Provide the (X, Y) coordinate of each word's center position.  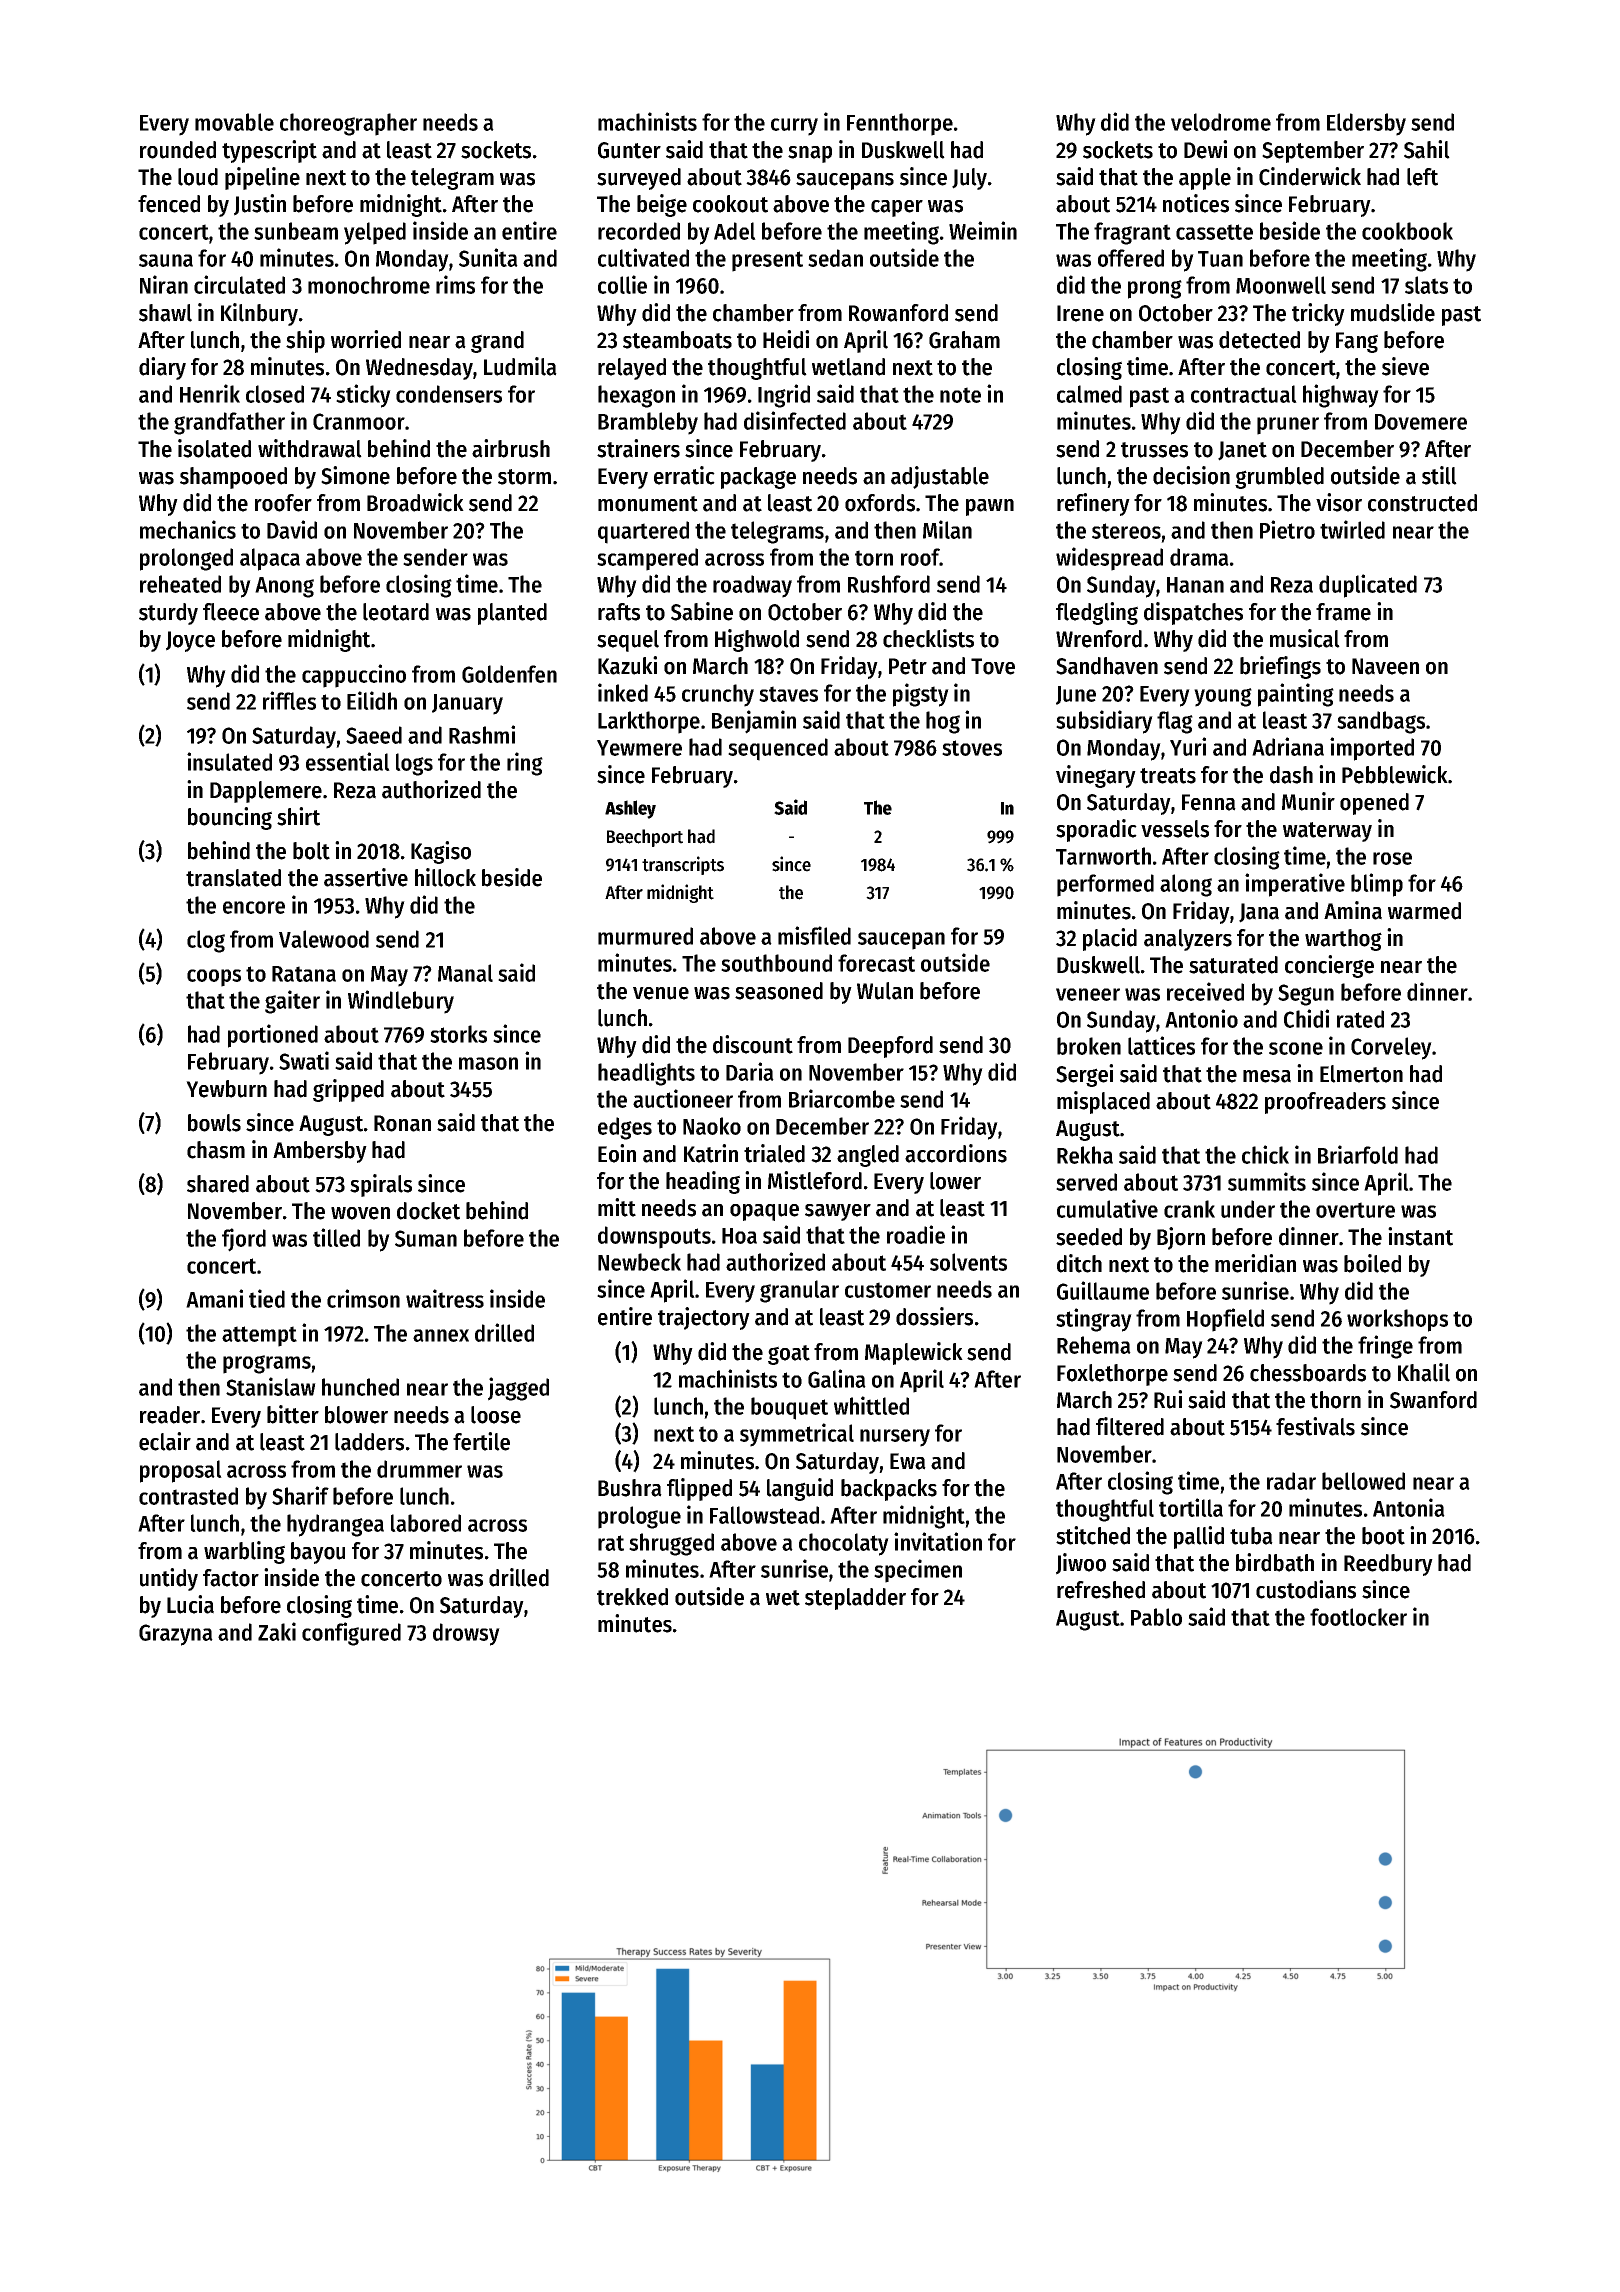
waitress (445, 1298)
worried (366, 339)
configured (351, 1634)
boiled (1372, 1263)
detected (1259, 340)
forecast (876, 963)
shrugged (671, 1544)
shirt (298, 816)
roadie (916, 1234)
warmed (1424, 911)
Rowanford (898, 313)
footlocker (1358, 1617)
